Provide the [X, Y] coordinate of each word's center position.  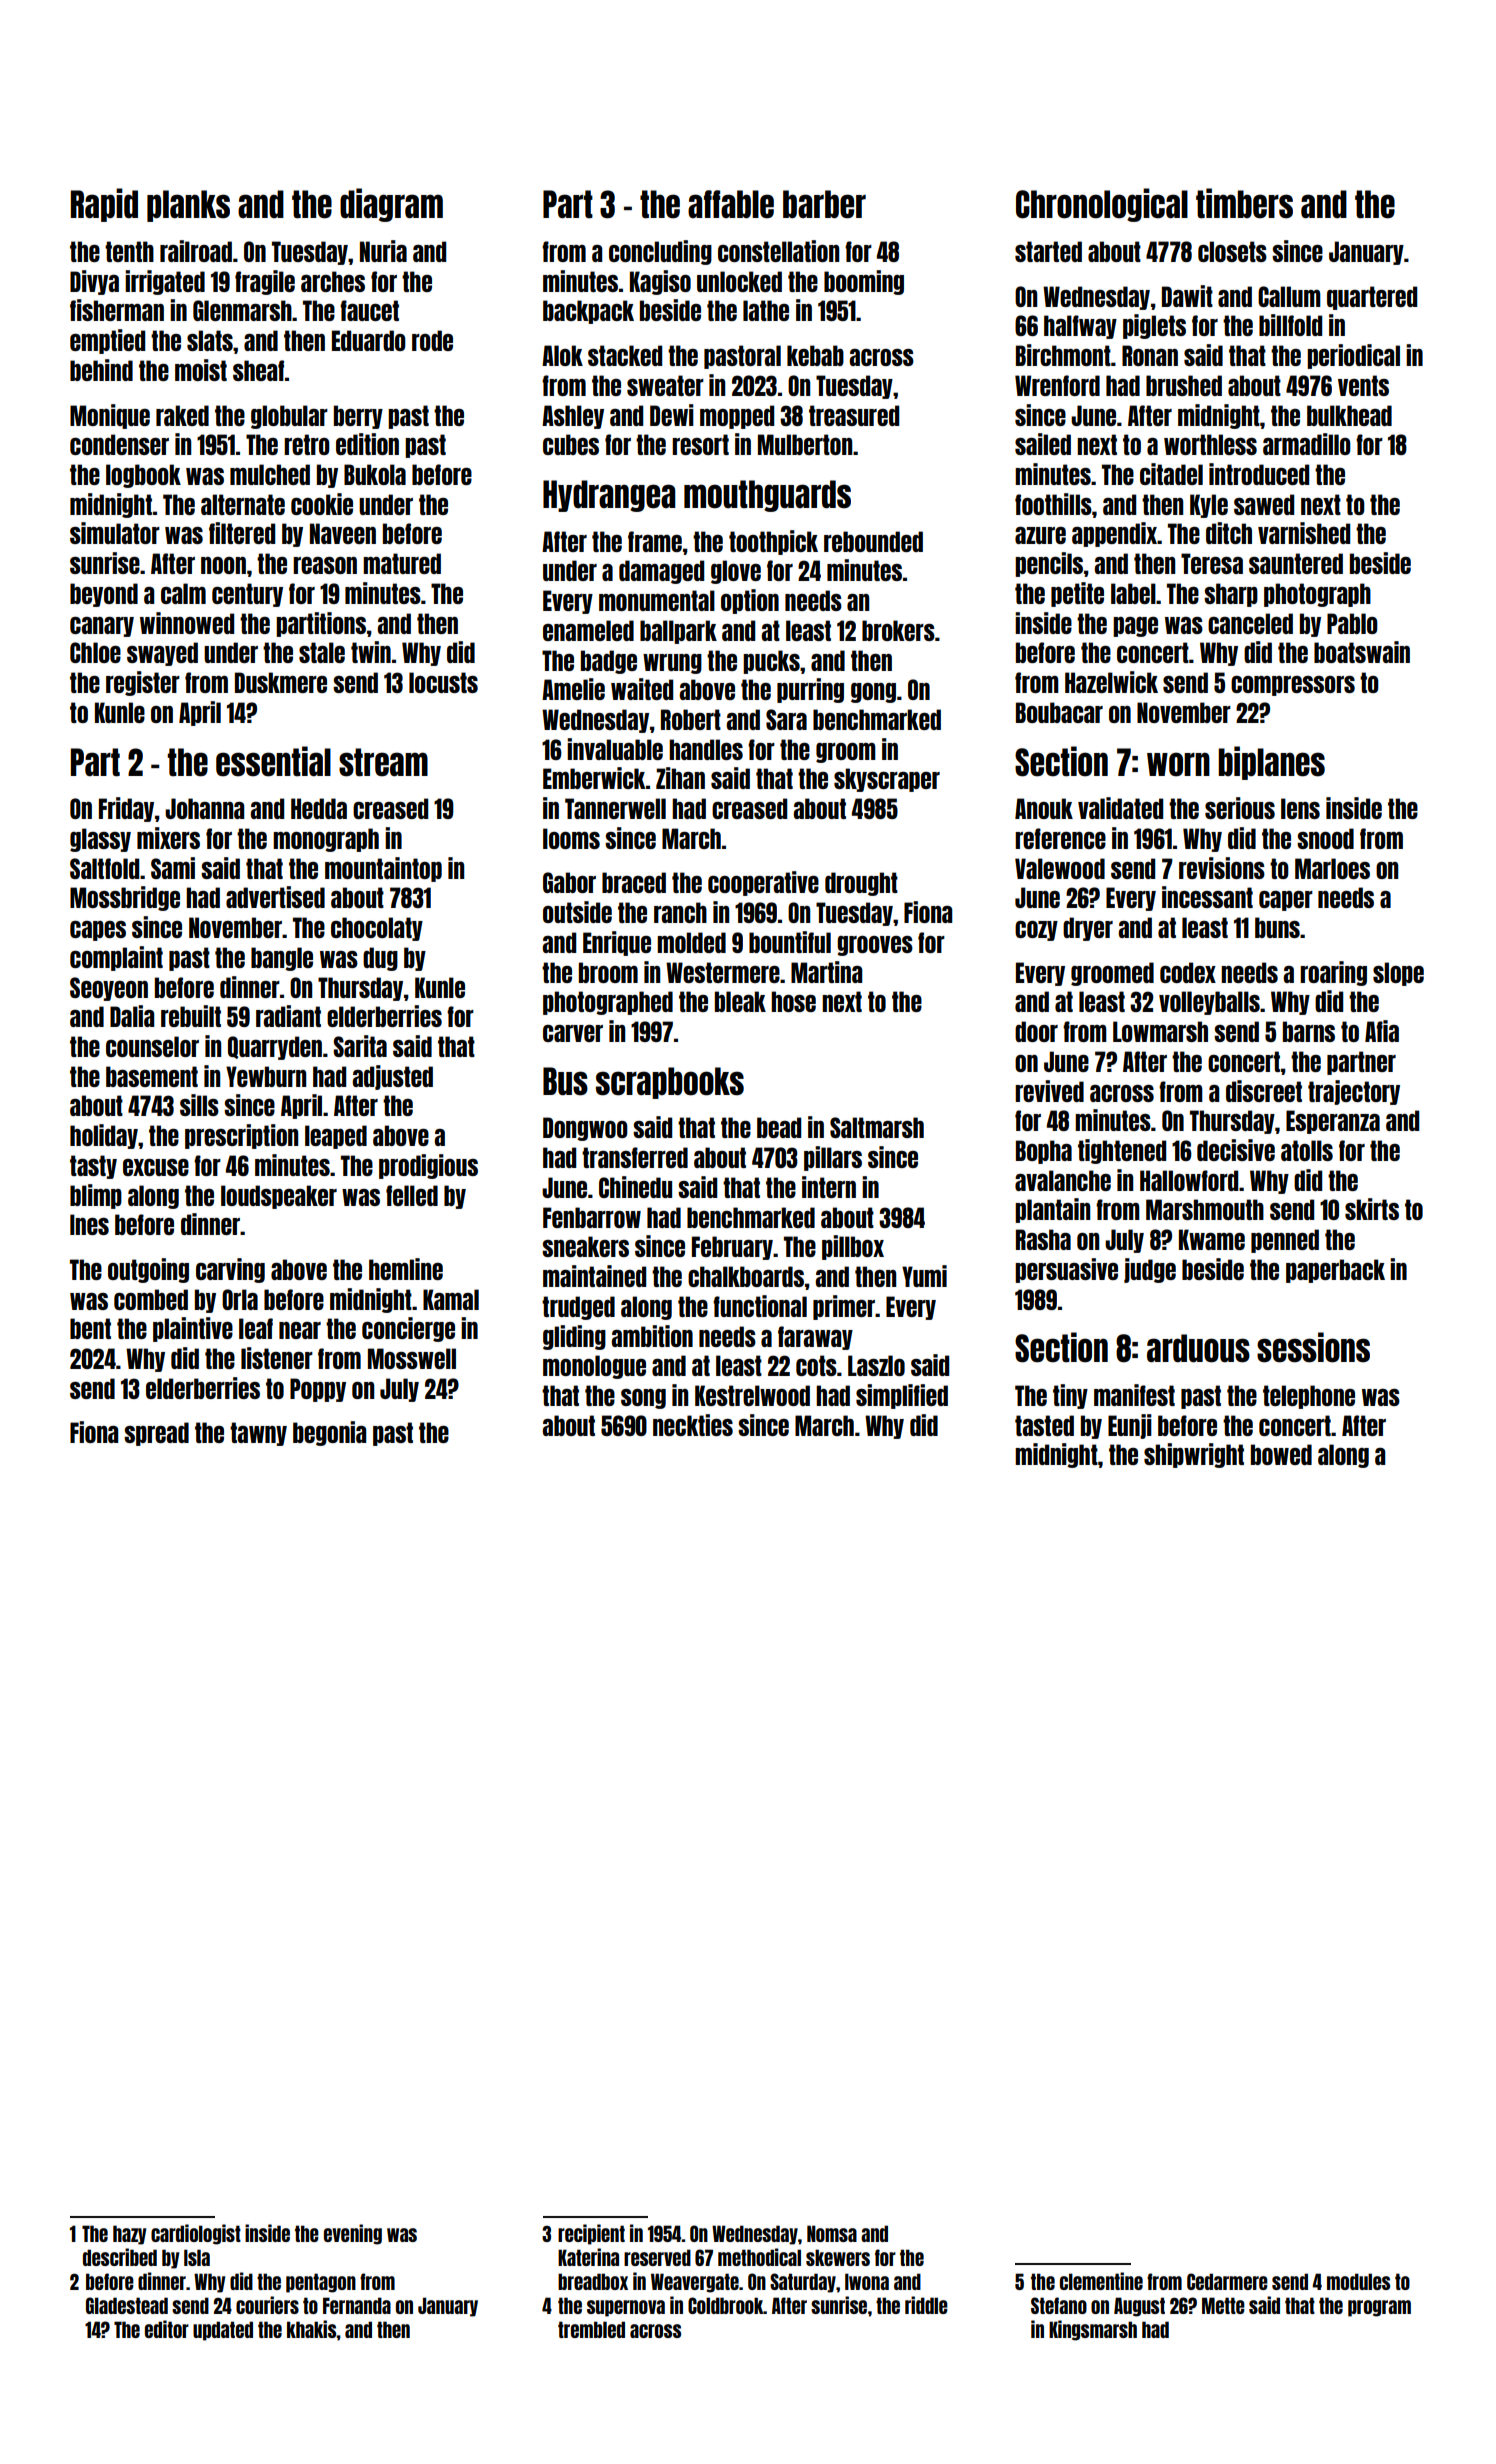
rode [432, 340]
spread [156, 1434]
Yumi [924, 1276]
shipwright [1194, 1455]
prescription [241, 1136]
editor [167, 2329]
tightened [1122, 1151]
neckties [693, 1425]
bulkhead [1349, 415]
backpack [588, 312]
